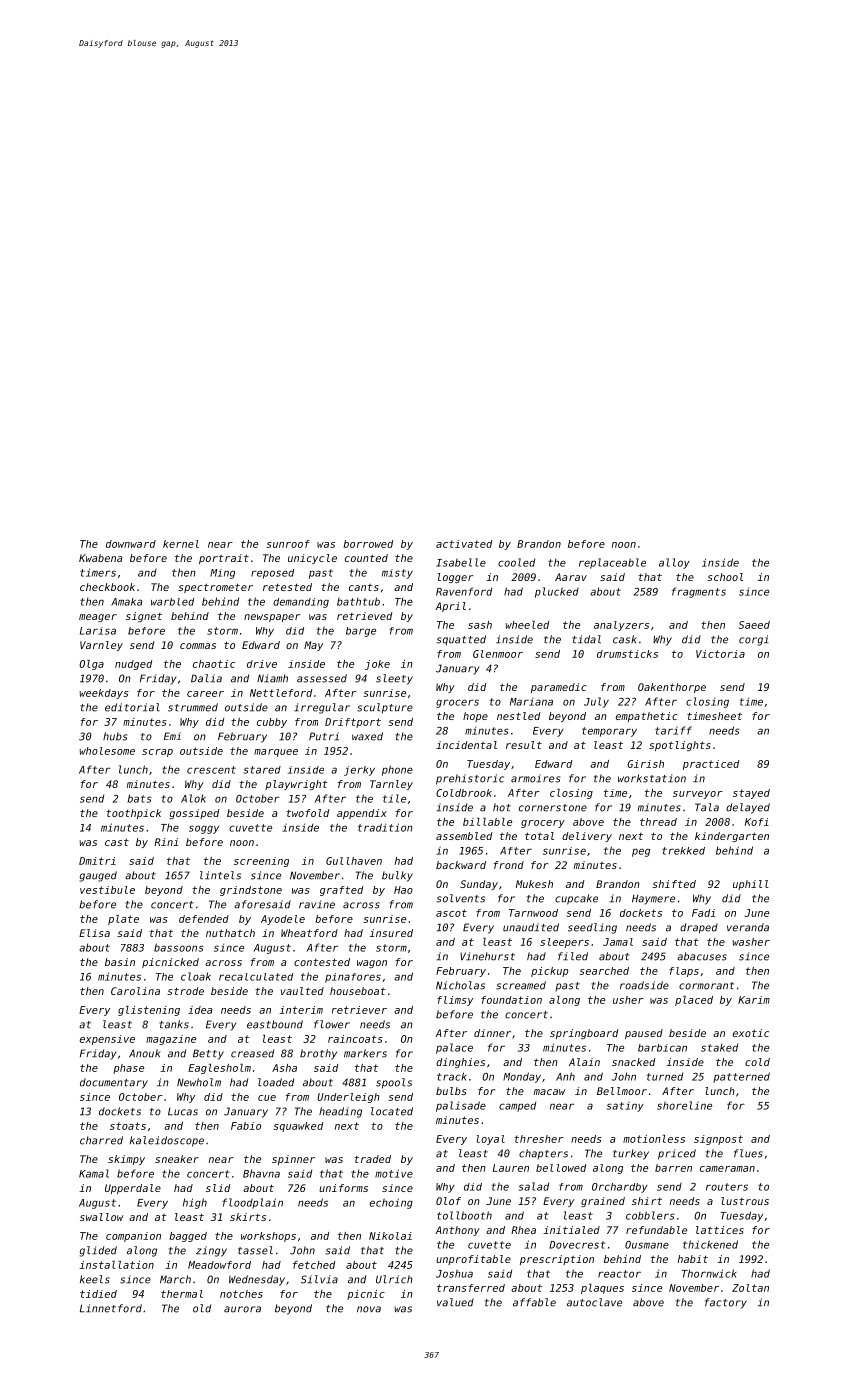 Image resolution: width=849 pixels, height=1400 pixels. Describe the element at coordinates (131, 544) in the screenshot. I see `downward` at that location.
